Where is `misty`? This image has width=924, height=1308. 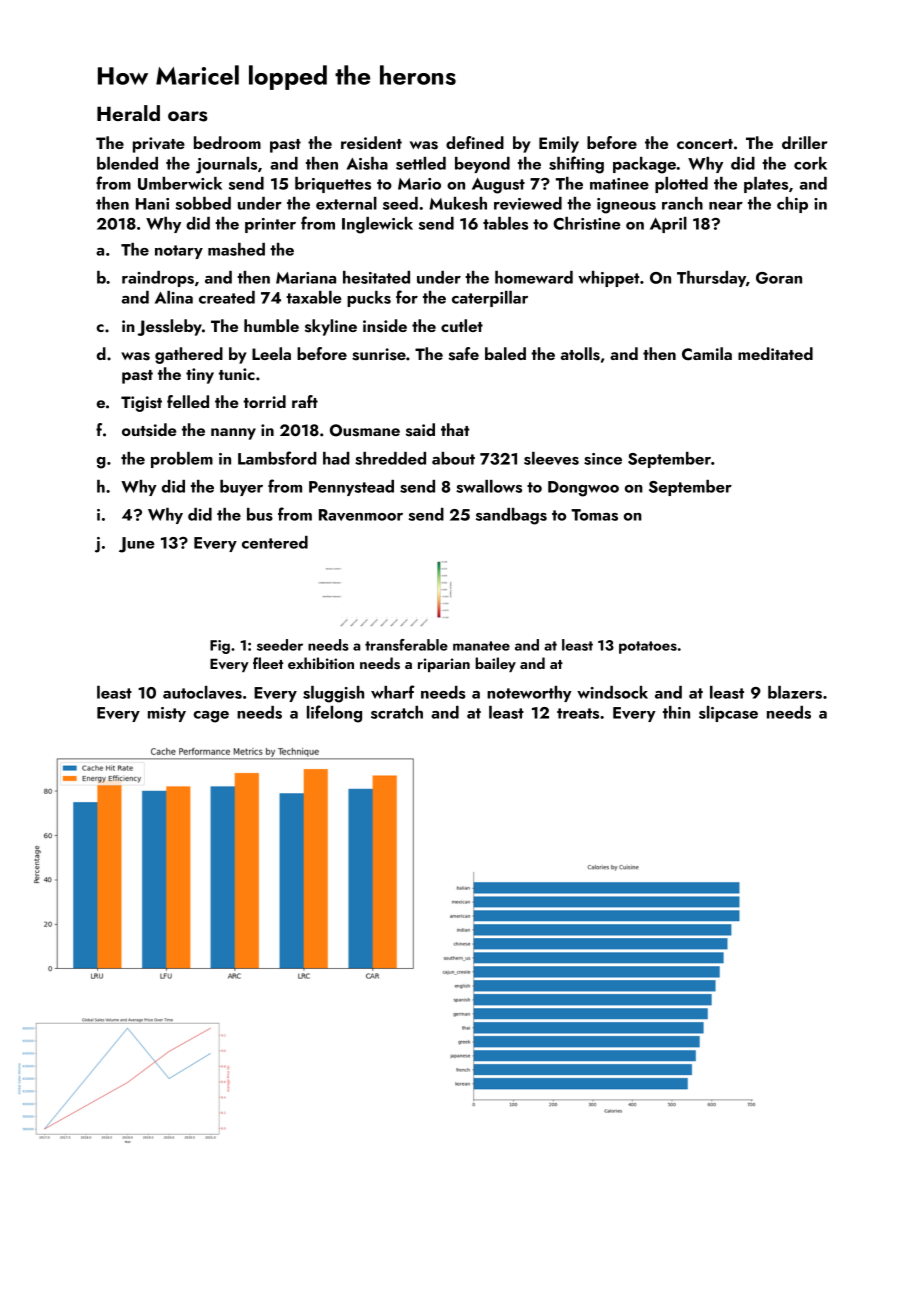 misty is located at coordinates (167, 714).
